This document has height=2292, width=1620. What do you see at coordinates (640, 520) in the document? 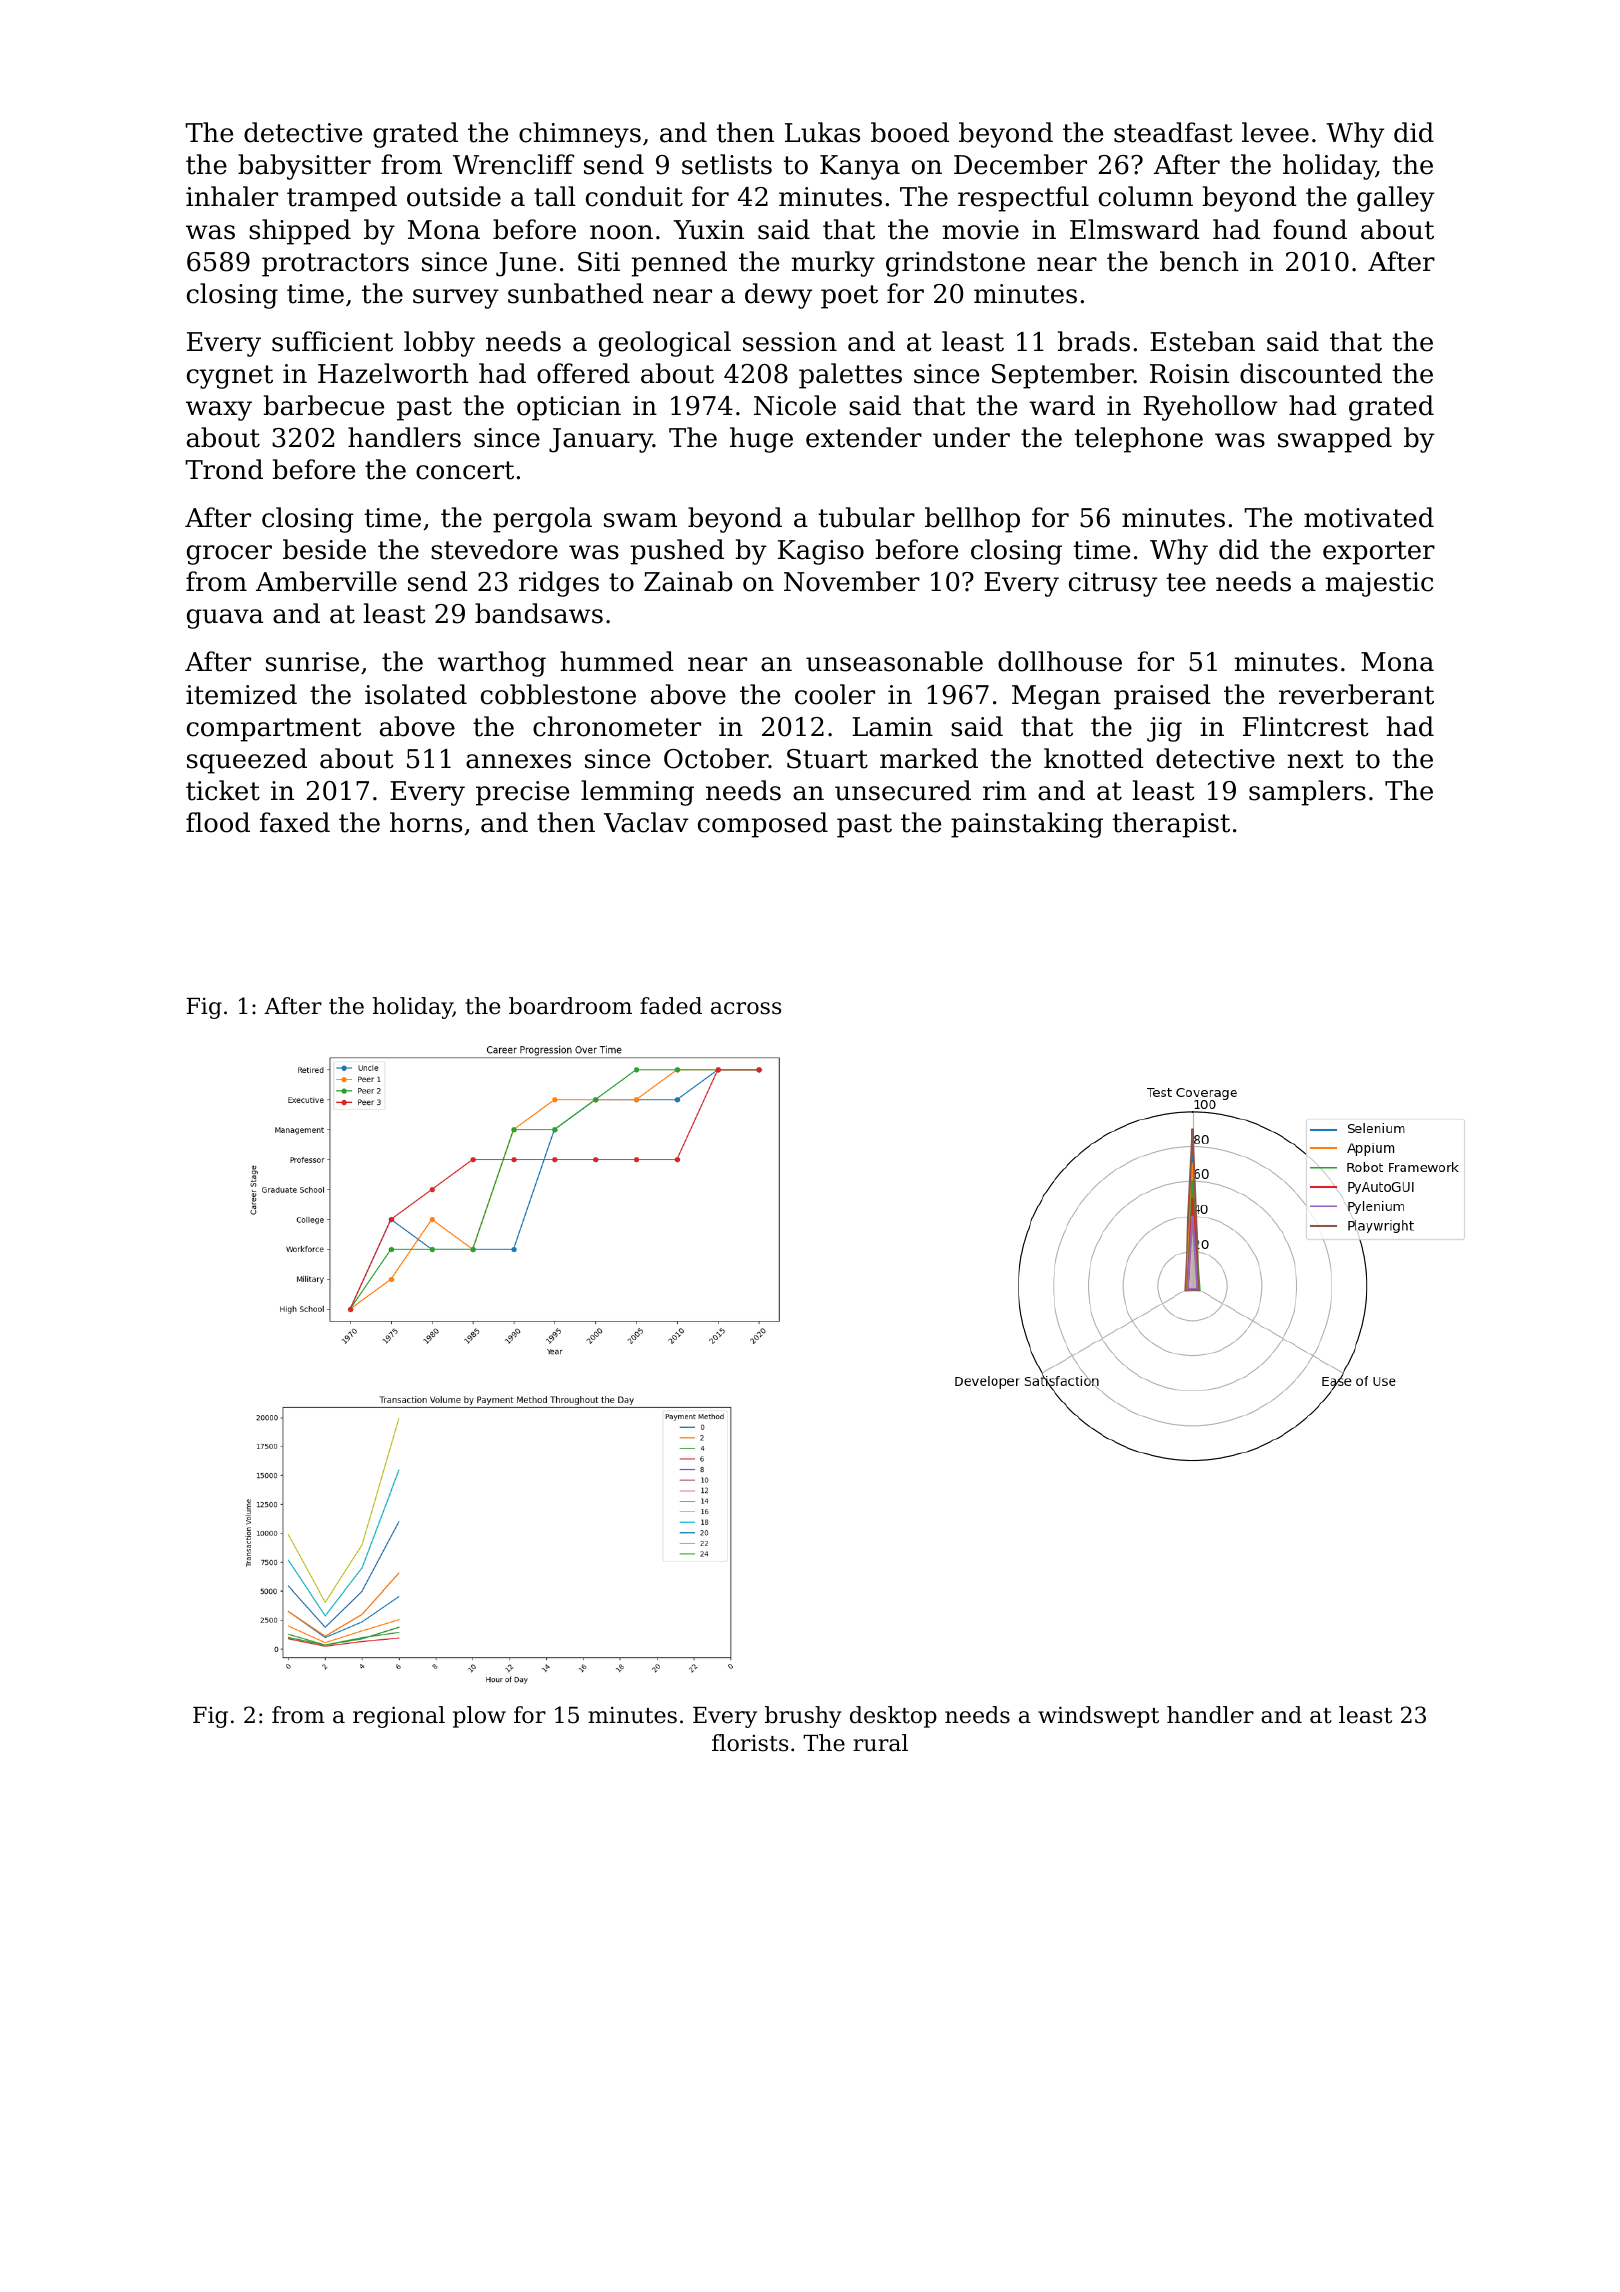
I see `swam` at bounding box center [640, 520].
